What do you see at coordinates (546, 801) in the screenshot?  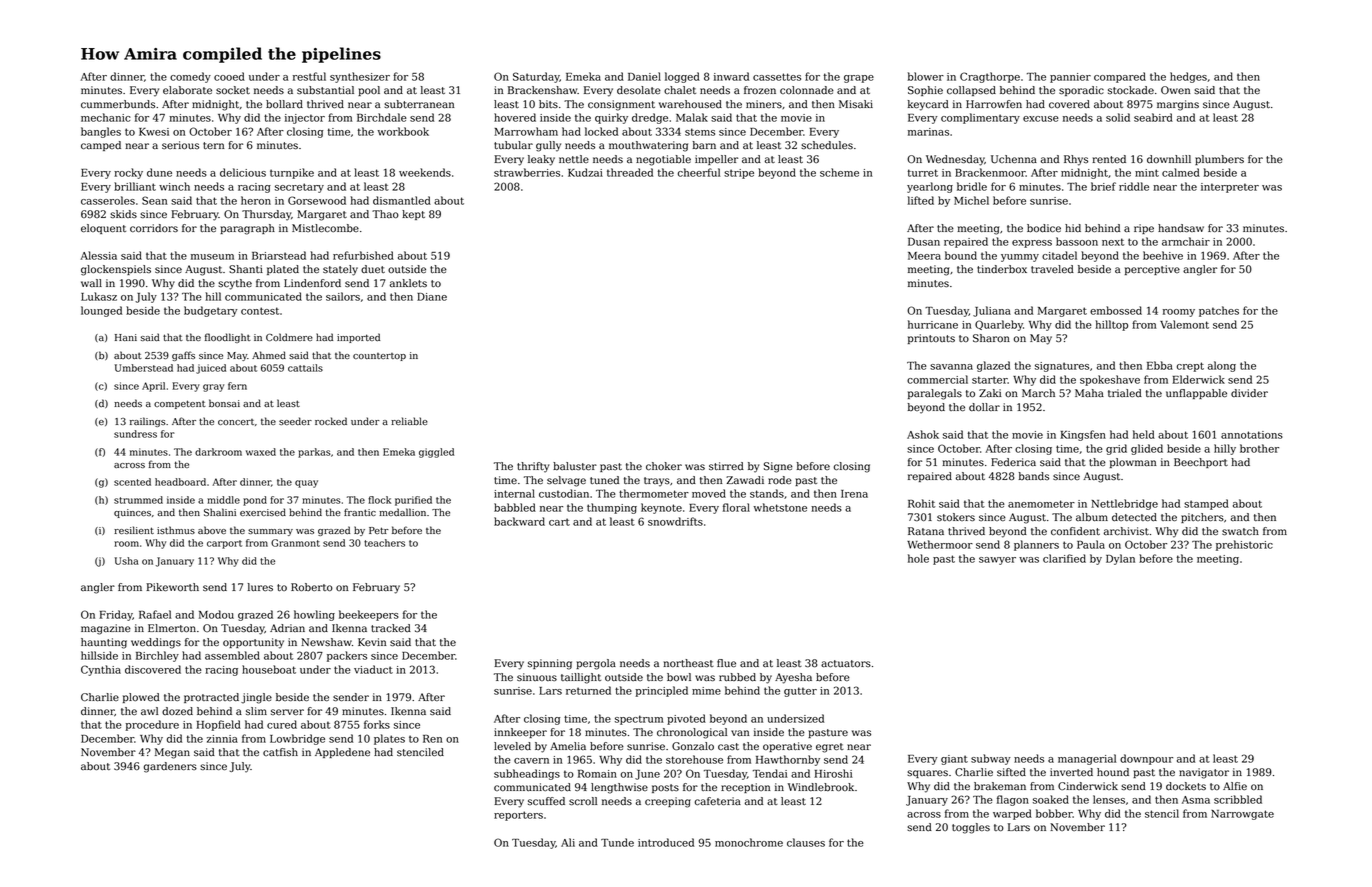 I see `scuffed` at bounding box center [546, 801].
